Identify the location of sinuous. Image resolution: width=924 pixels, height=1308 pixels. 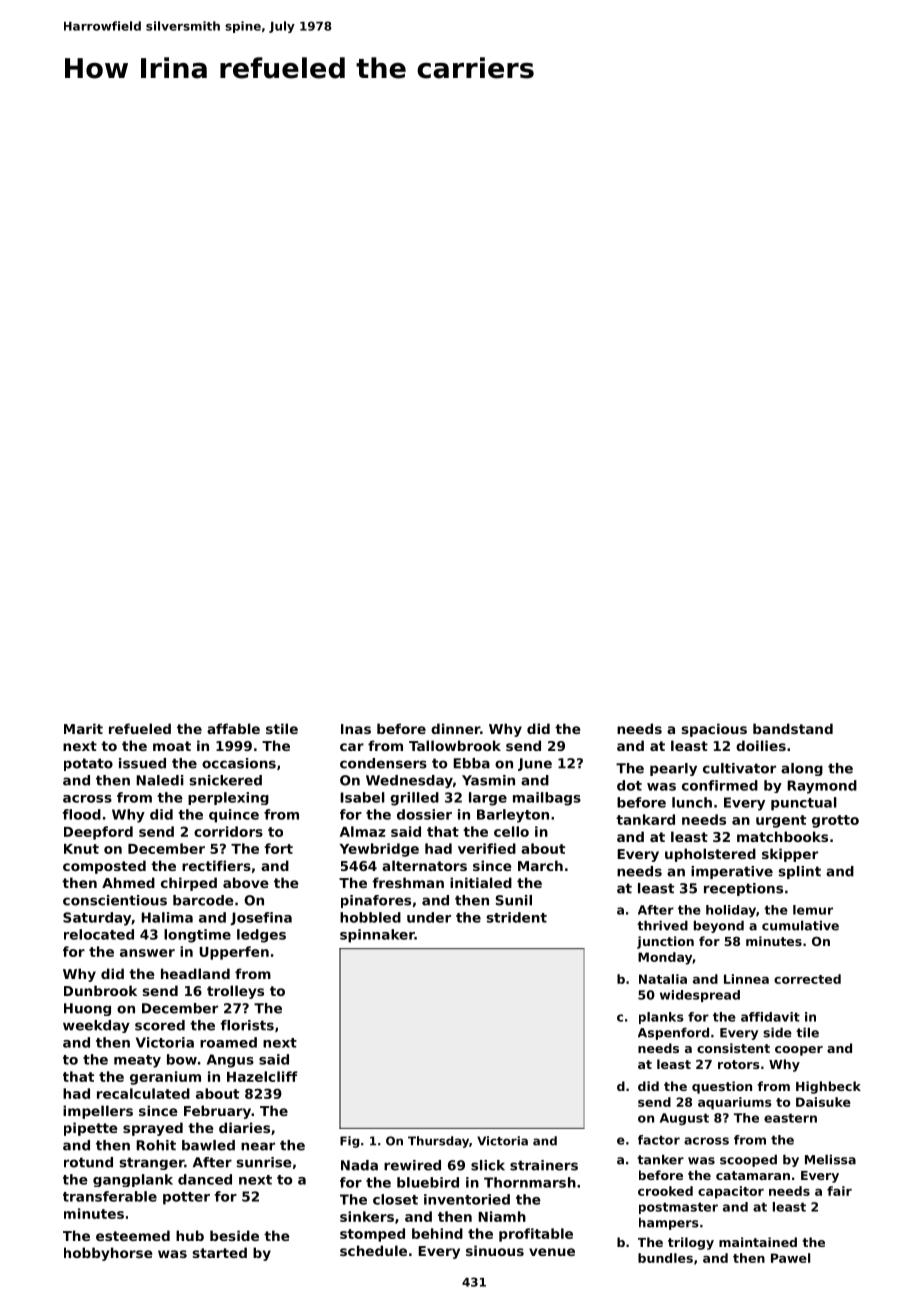
(495, 1250).
